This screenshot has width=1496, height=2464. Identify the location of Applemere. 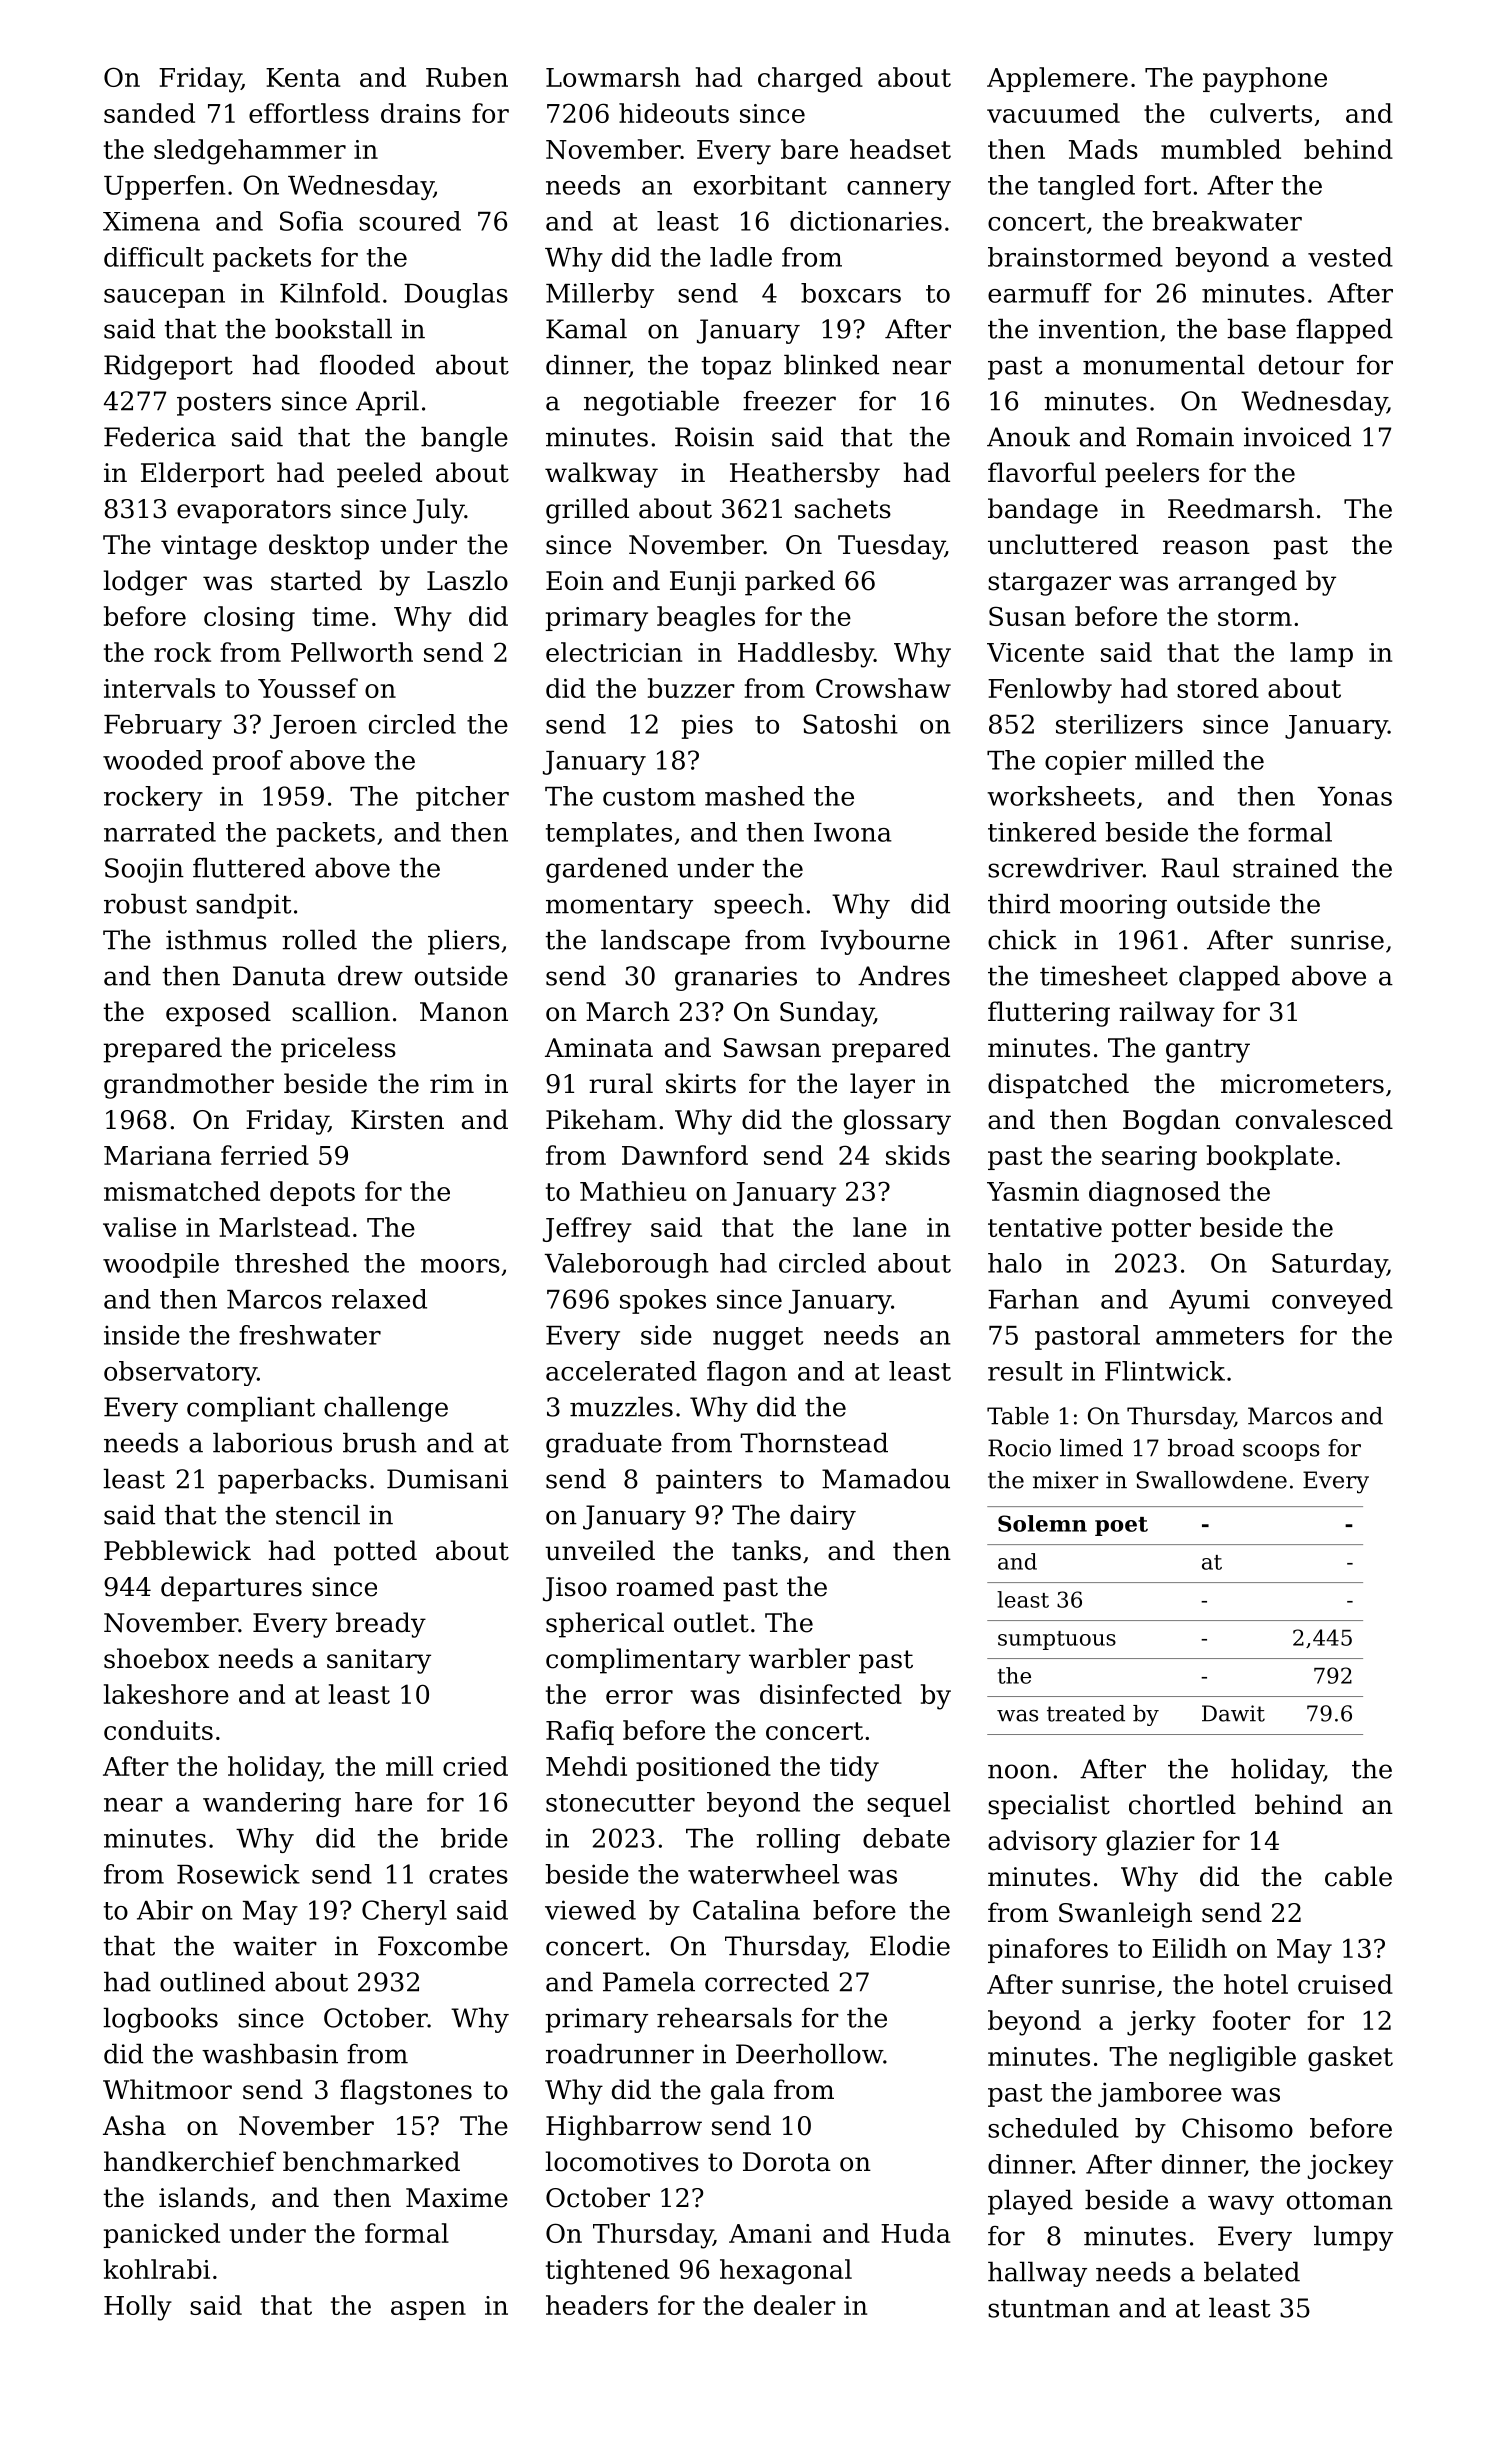
(1057, 79).
